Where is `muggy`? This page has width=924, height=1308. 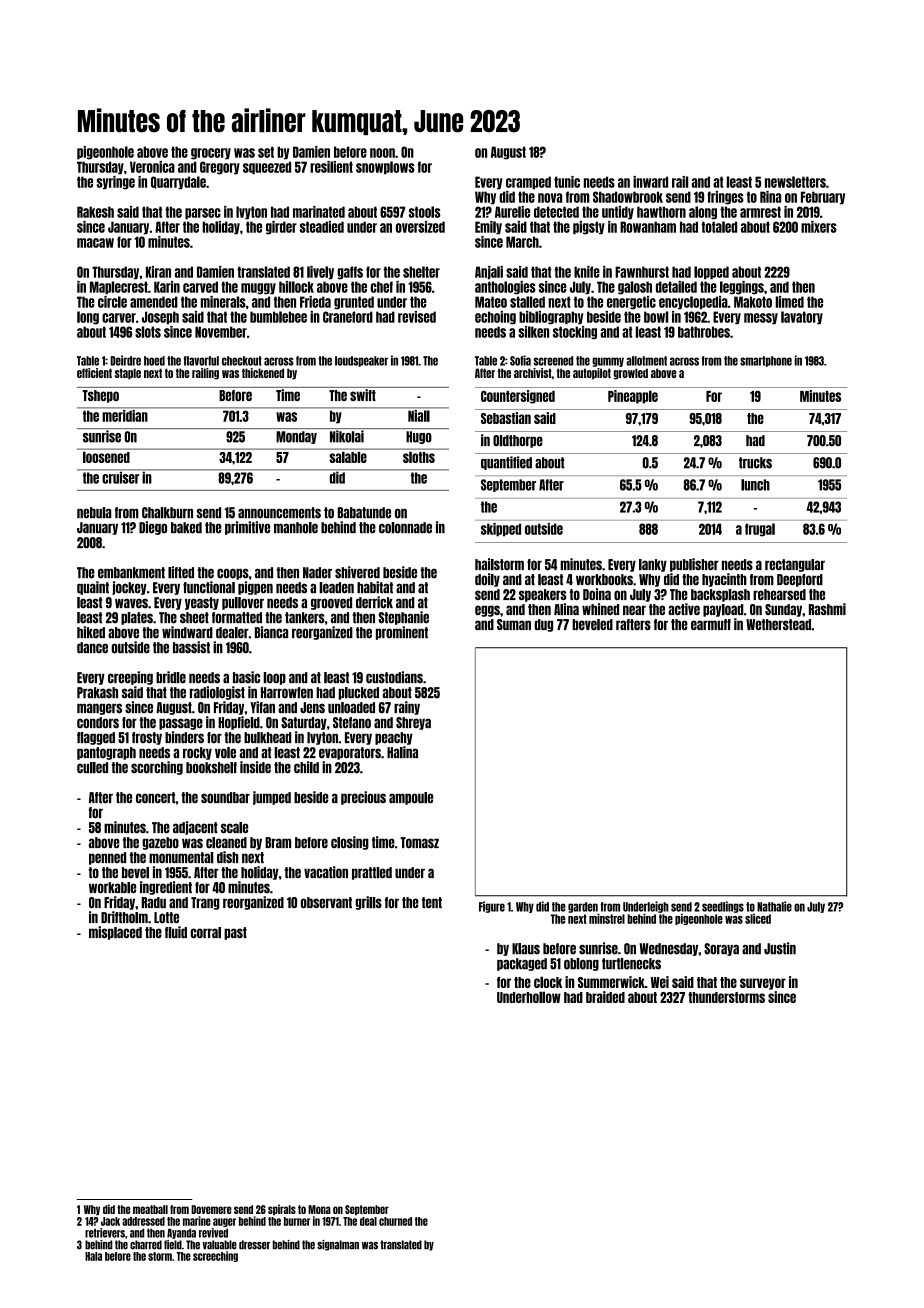
muggy is located at coordinates (258, 289).
